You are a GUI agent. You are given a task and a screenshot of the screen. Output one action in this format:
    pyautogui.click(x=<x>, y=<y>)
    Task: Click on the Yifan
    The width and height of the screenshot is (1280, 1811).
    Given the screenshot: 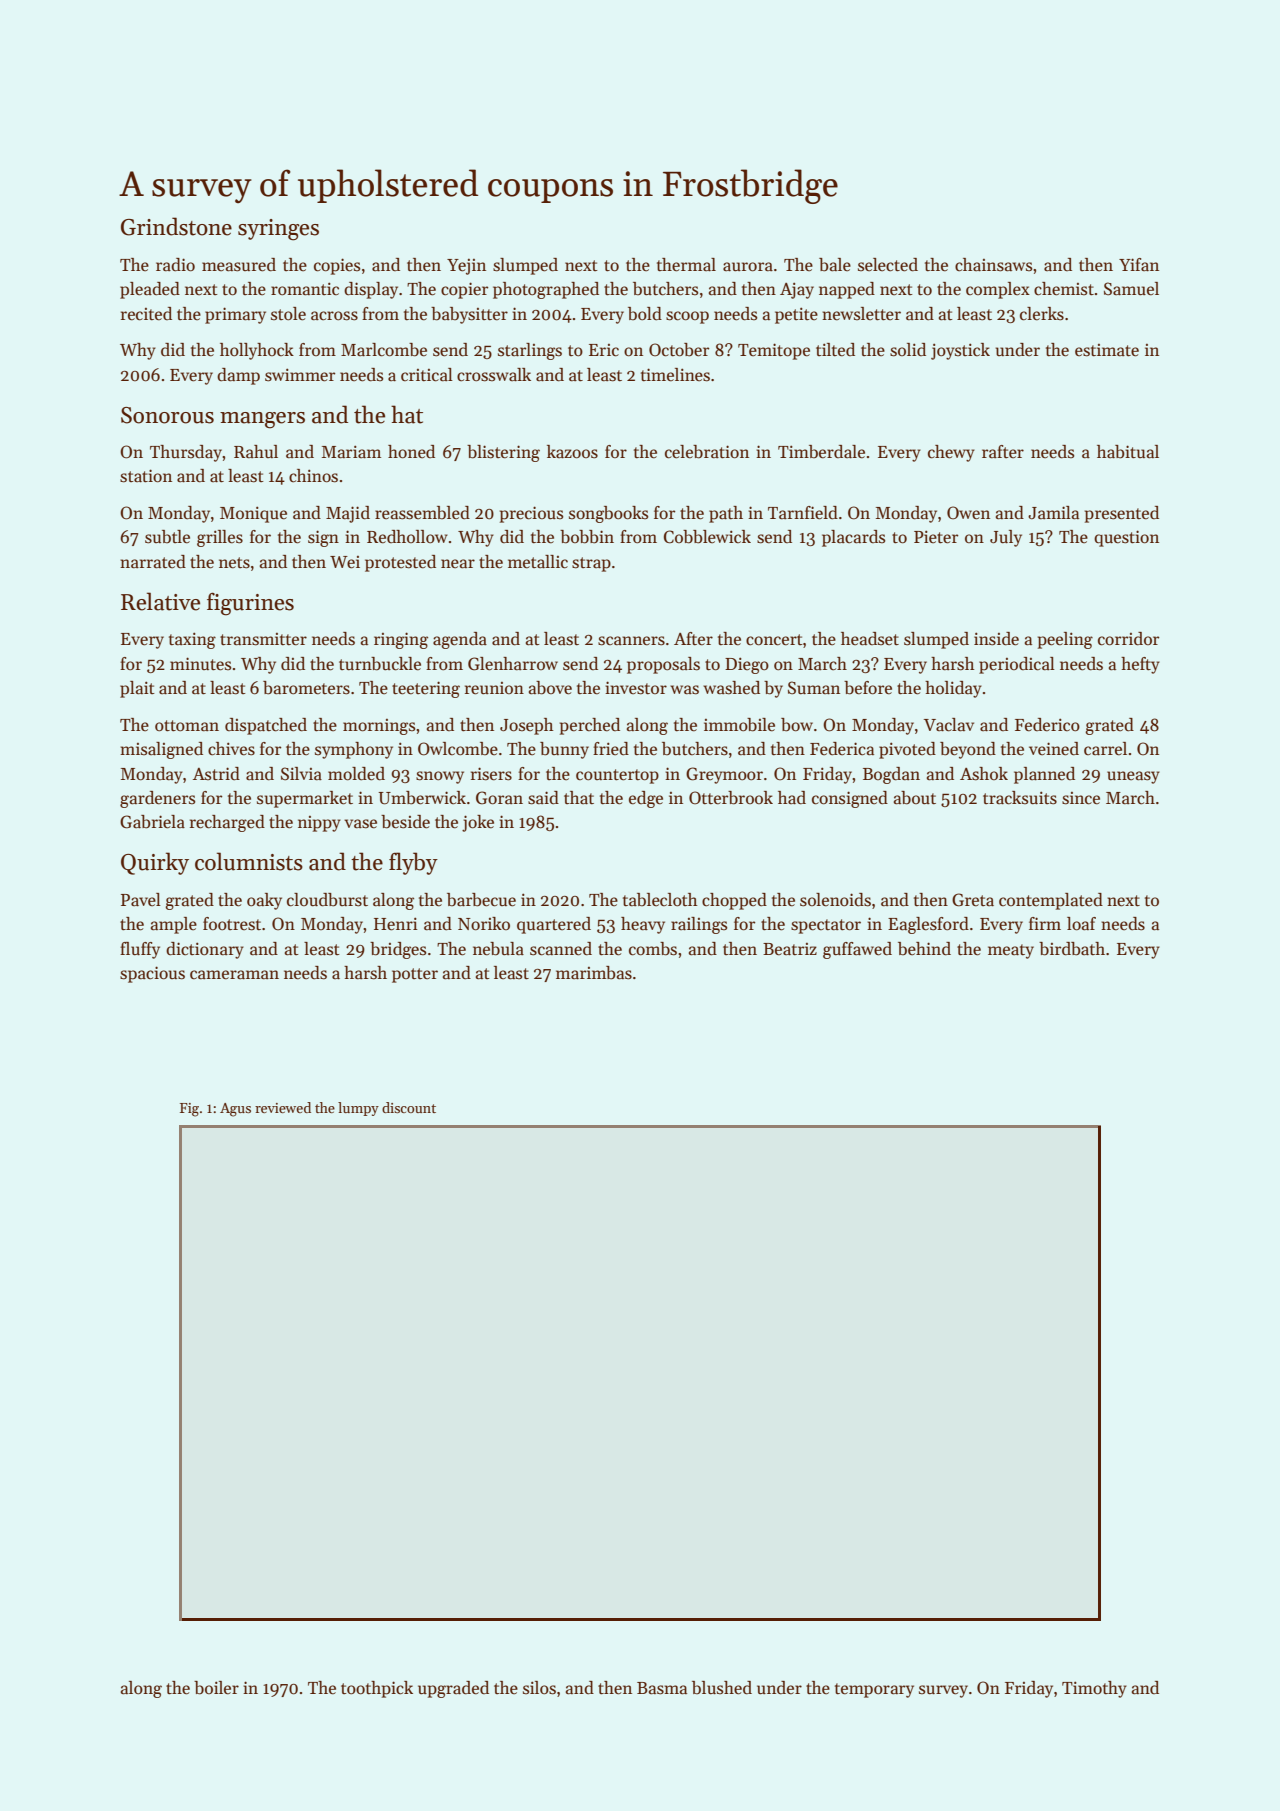 What is the action you would take?
    pyautogui.click(x=1139, y=264)
